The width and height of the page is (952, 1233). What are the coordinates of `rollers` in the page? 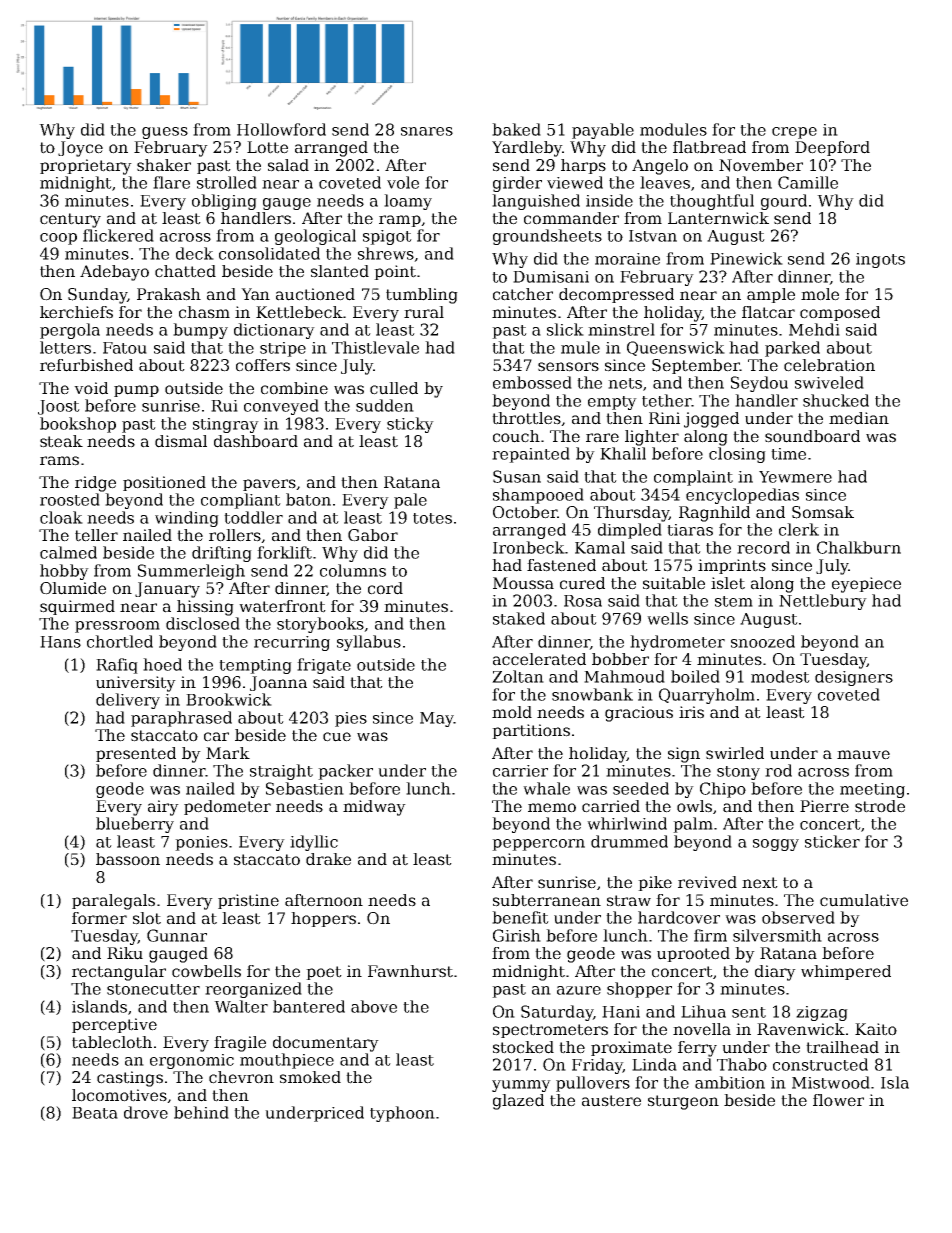 It's located at (235, 535).
